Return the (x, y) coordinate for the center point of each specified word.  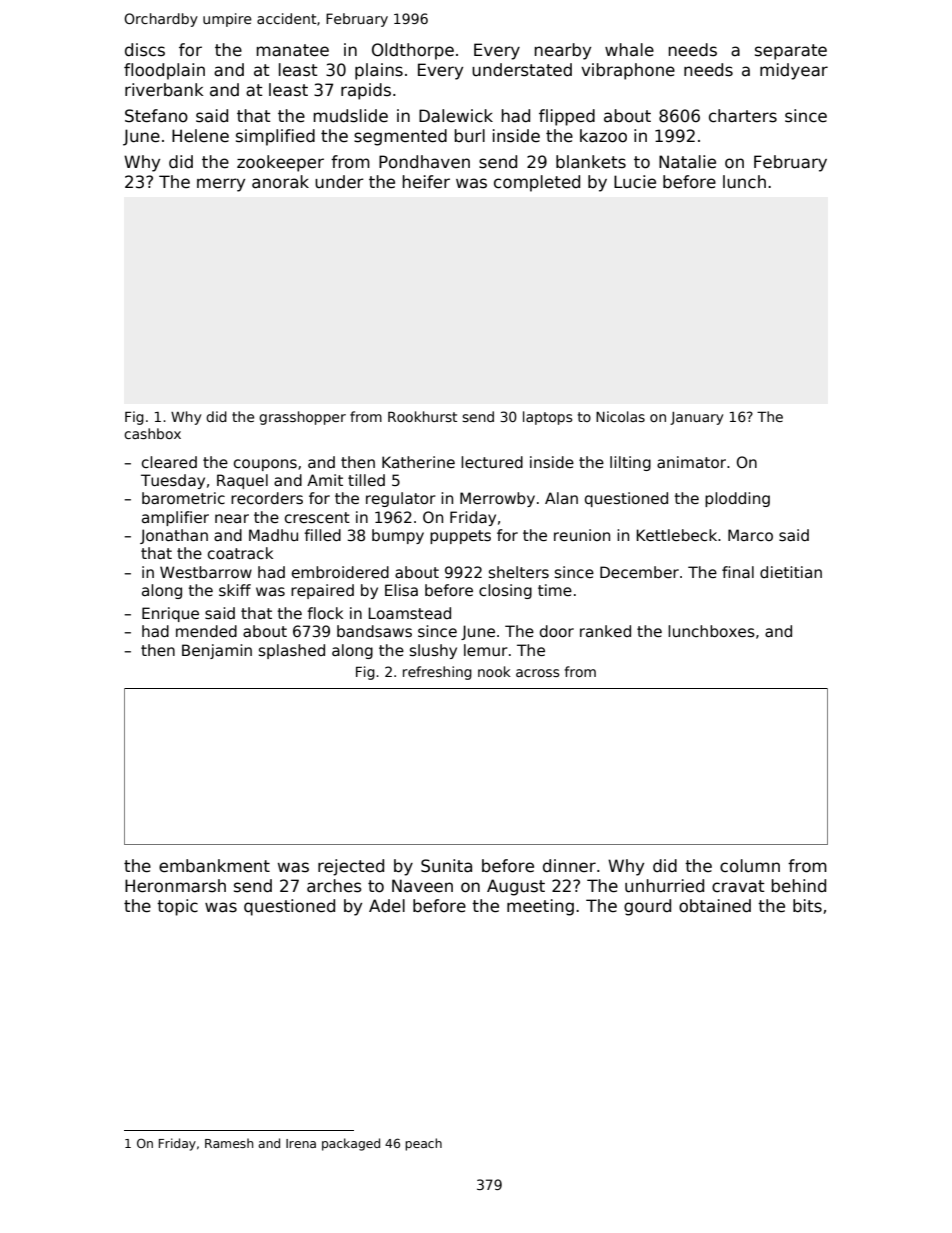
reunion (582, 535)
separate (791, 52)
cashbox (152, 433)
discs (145, 50)
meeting (540, 907)
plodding (737, 499)
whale (629, 50)
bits (807, 906)
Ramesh (229, 1143)
